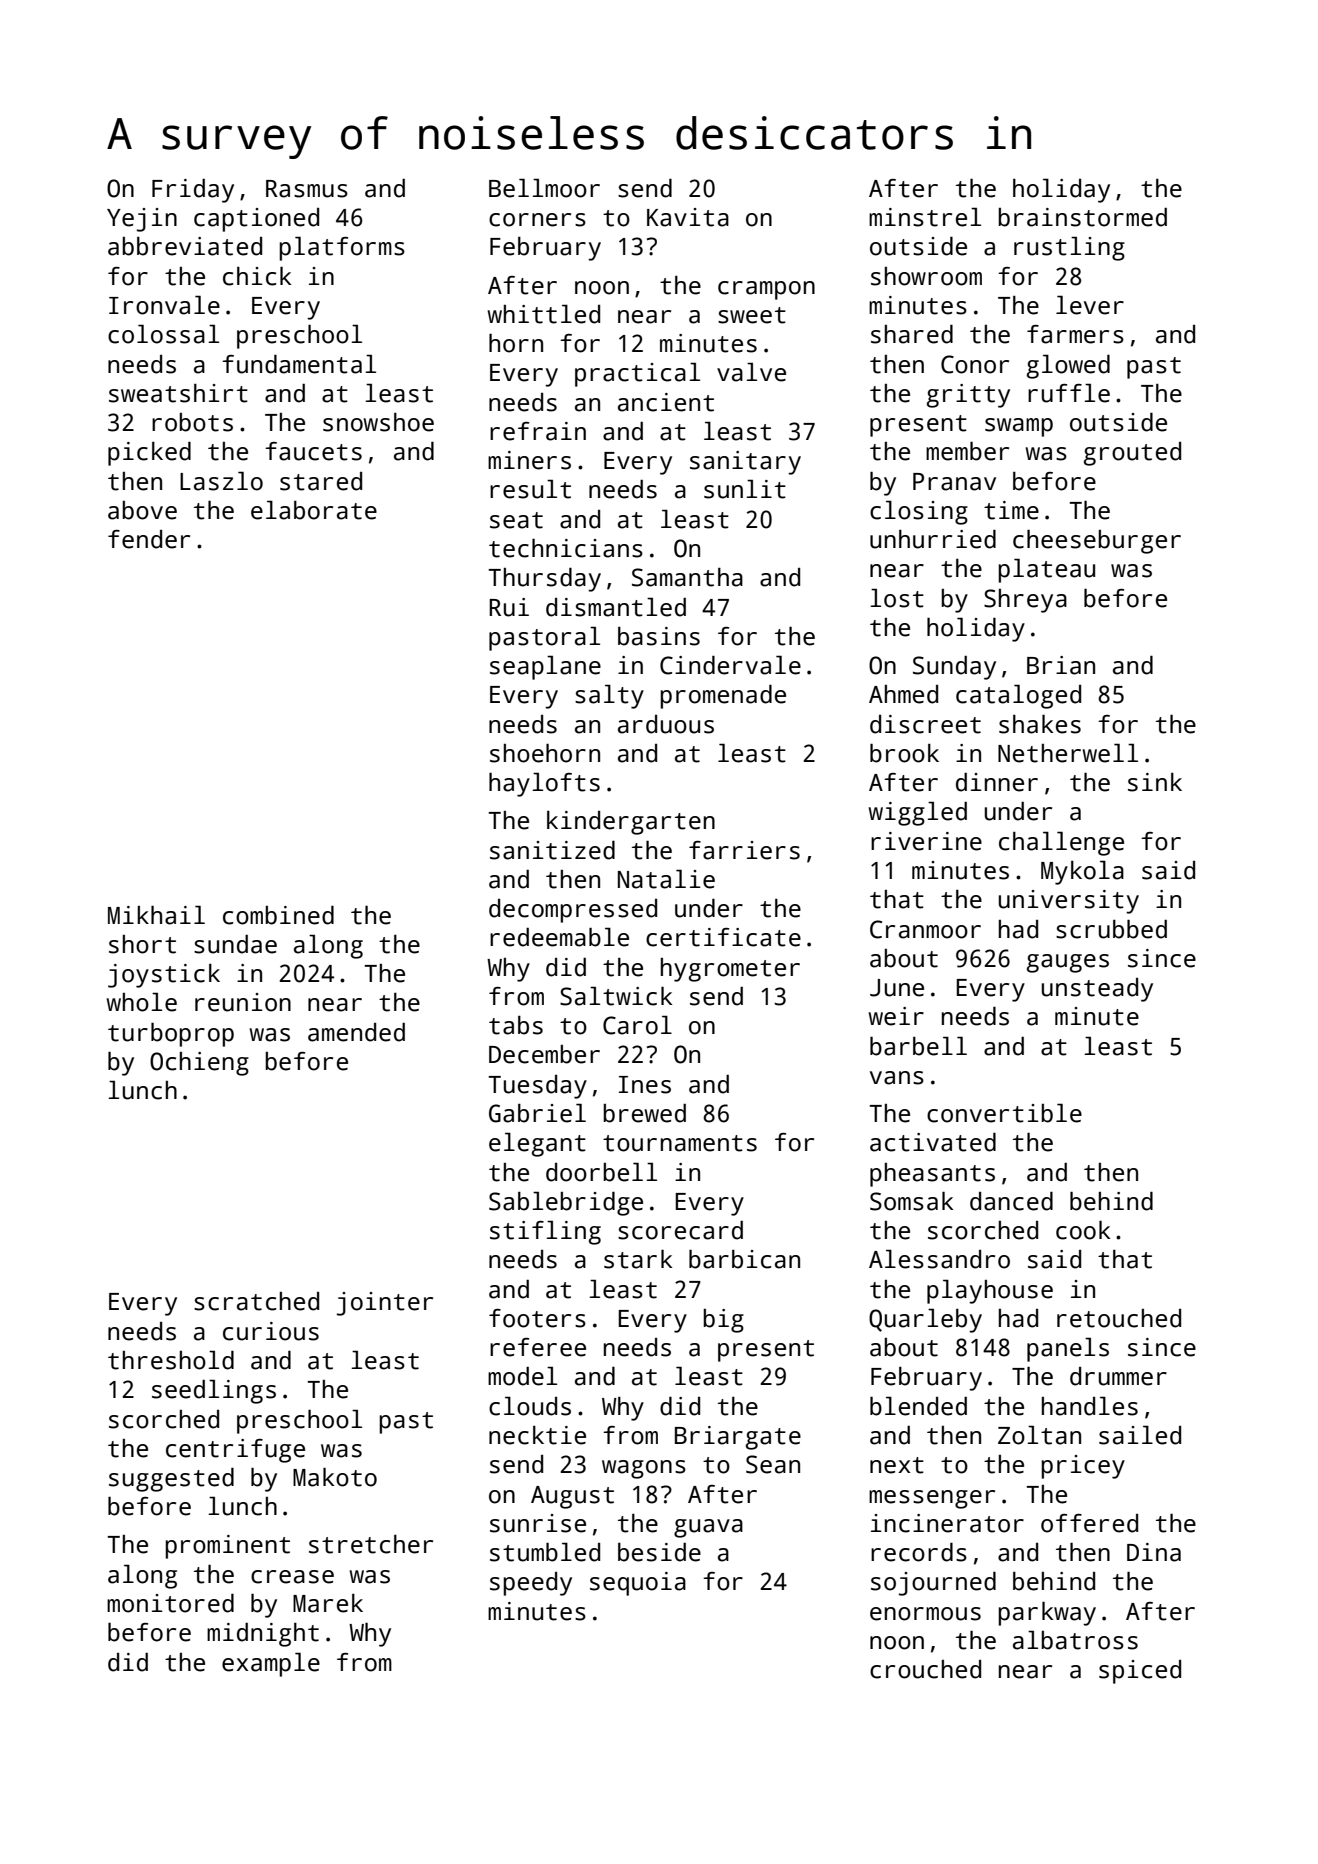 The height and width of the page is (1864, 1318). I want to click on example, so click(271, 1664).
